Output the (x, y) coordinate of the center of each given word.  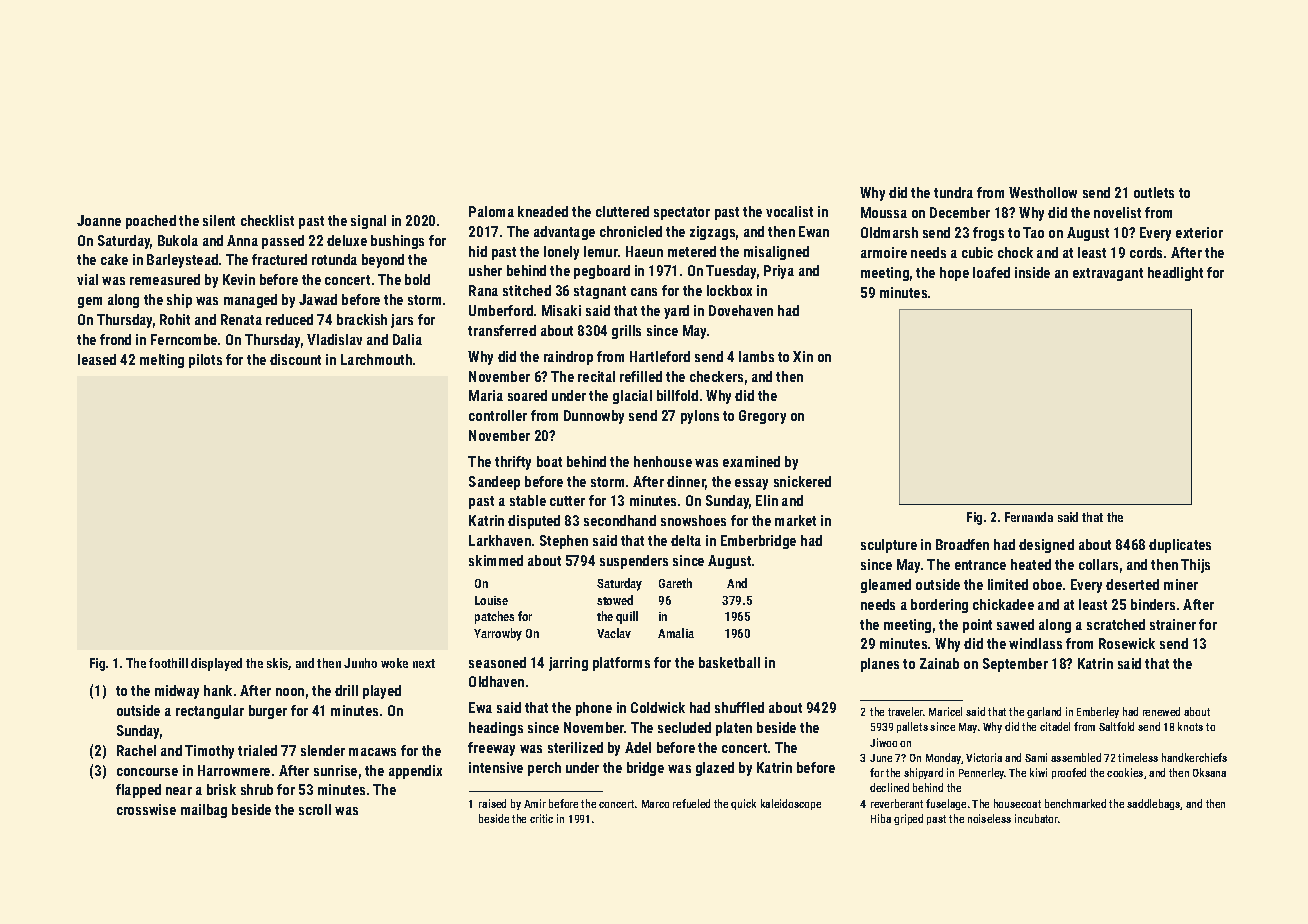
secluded (684, 727)
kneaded (543, 211)
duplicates (1180, 546)
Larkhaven (500, 540)
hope (954, 274)
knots (1190, 726)
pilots (205, 361)
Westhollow (1043, 192)
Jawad (318, 299)
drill (346, 690)
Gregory (762, 417)
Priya (779, 272)
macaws (372, 752)
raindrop (568, 358)
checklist (267, 220)
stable (528, 500)
